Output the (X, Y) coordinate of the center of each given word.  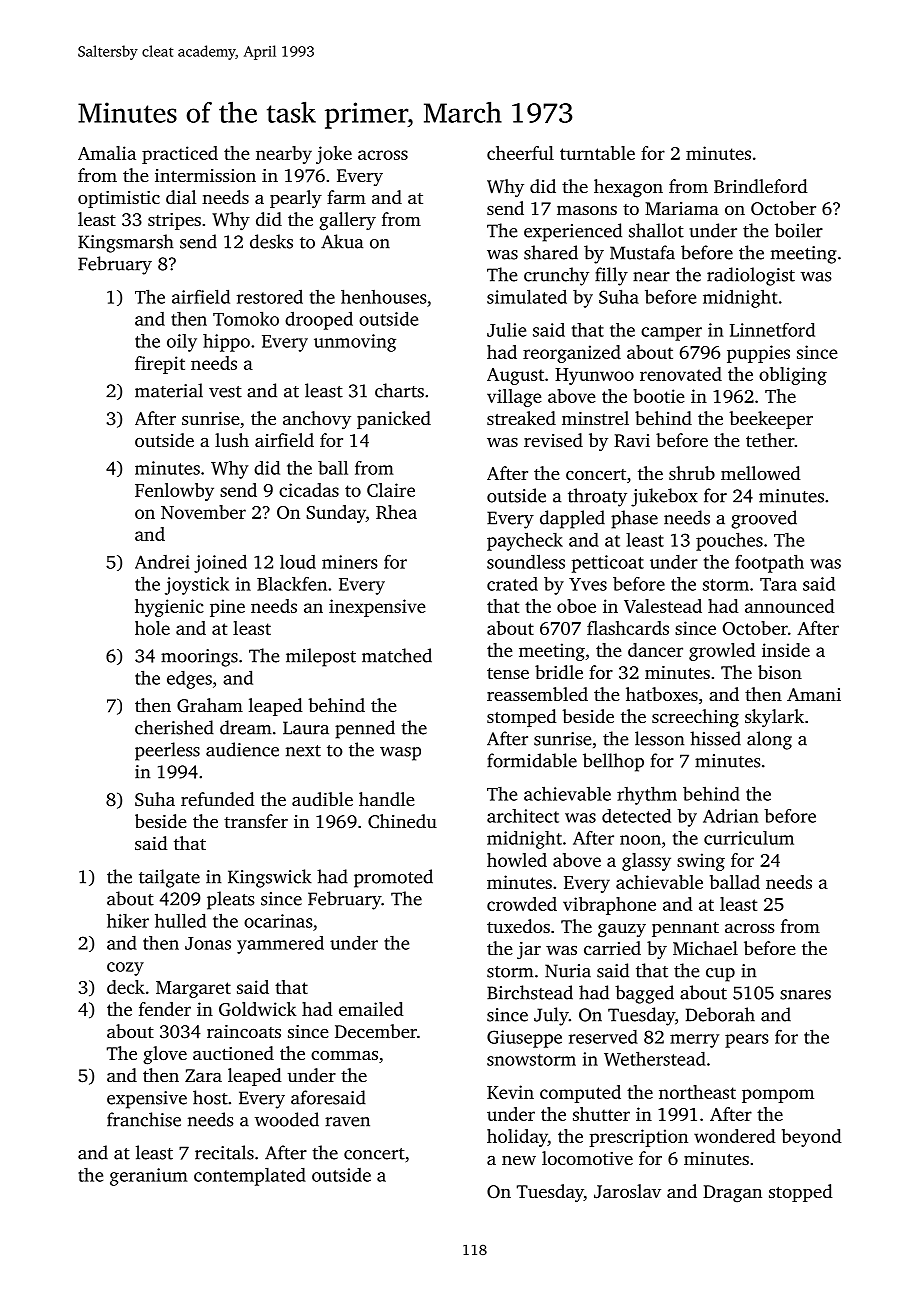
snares (805, 995)
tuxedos (518, 926)
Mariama (682, 208)
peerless (167, 751)
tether (770, 440)
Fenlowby (174, 492)
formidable (532, 760)
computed (580, 1094)
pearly (296, 199)
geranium (149, 1177)
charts (399, 390)
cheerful (520, 153)
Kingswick (270, 878)
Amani (814, 694)
